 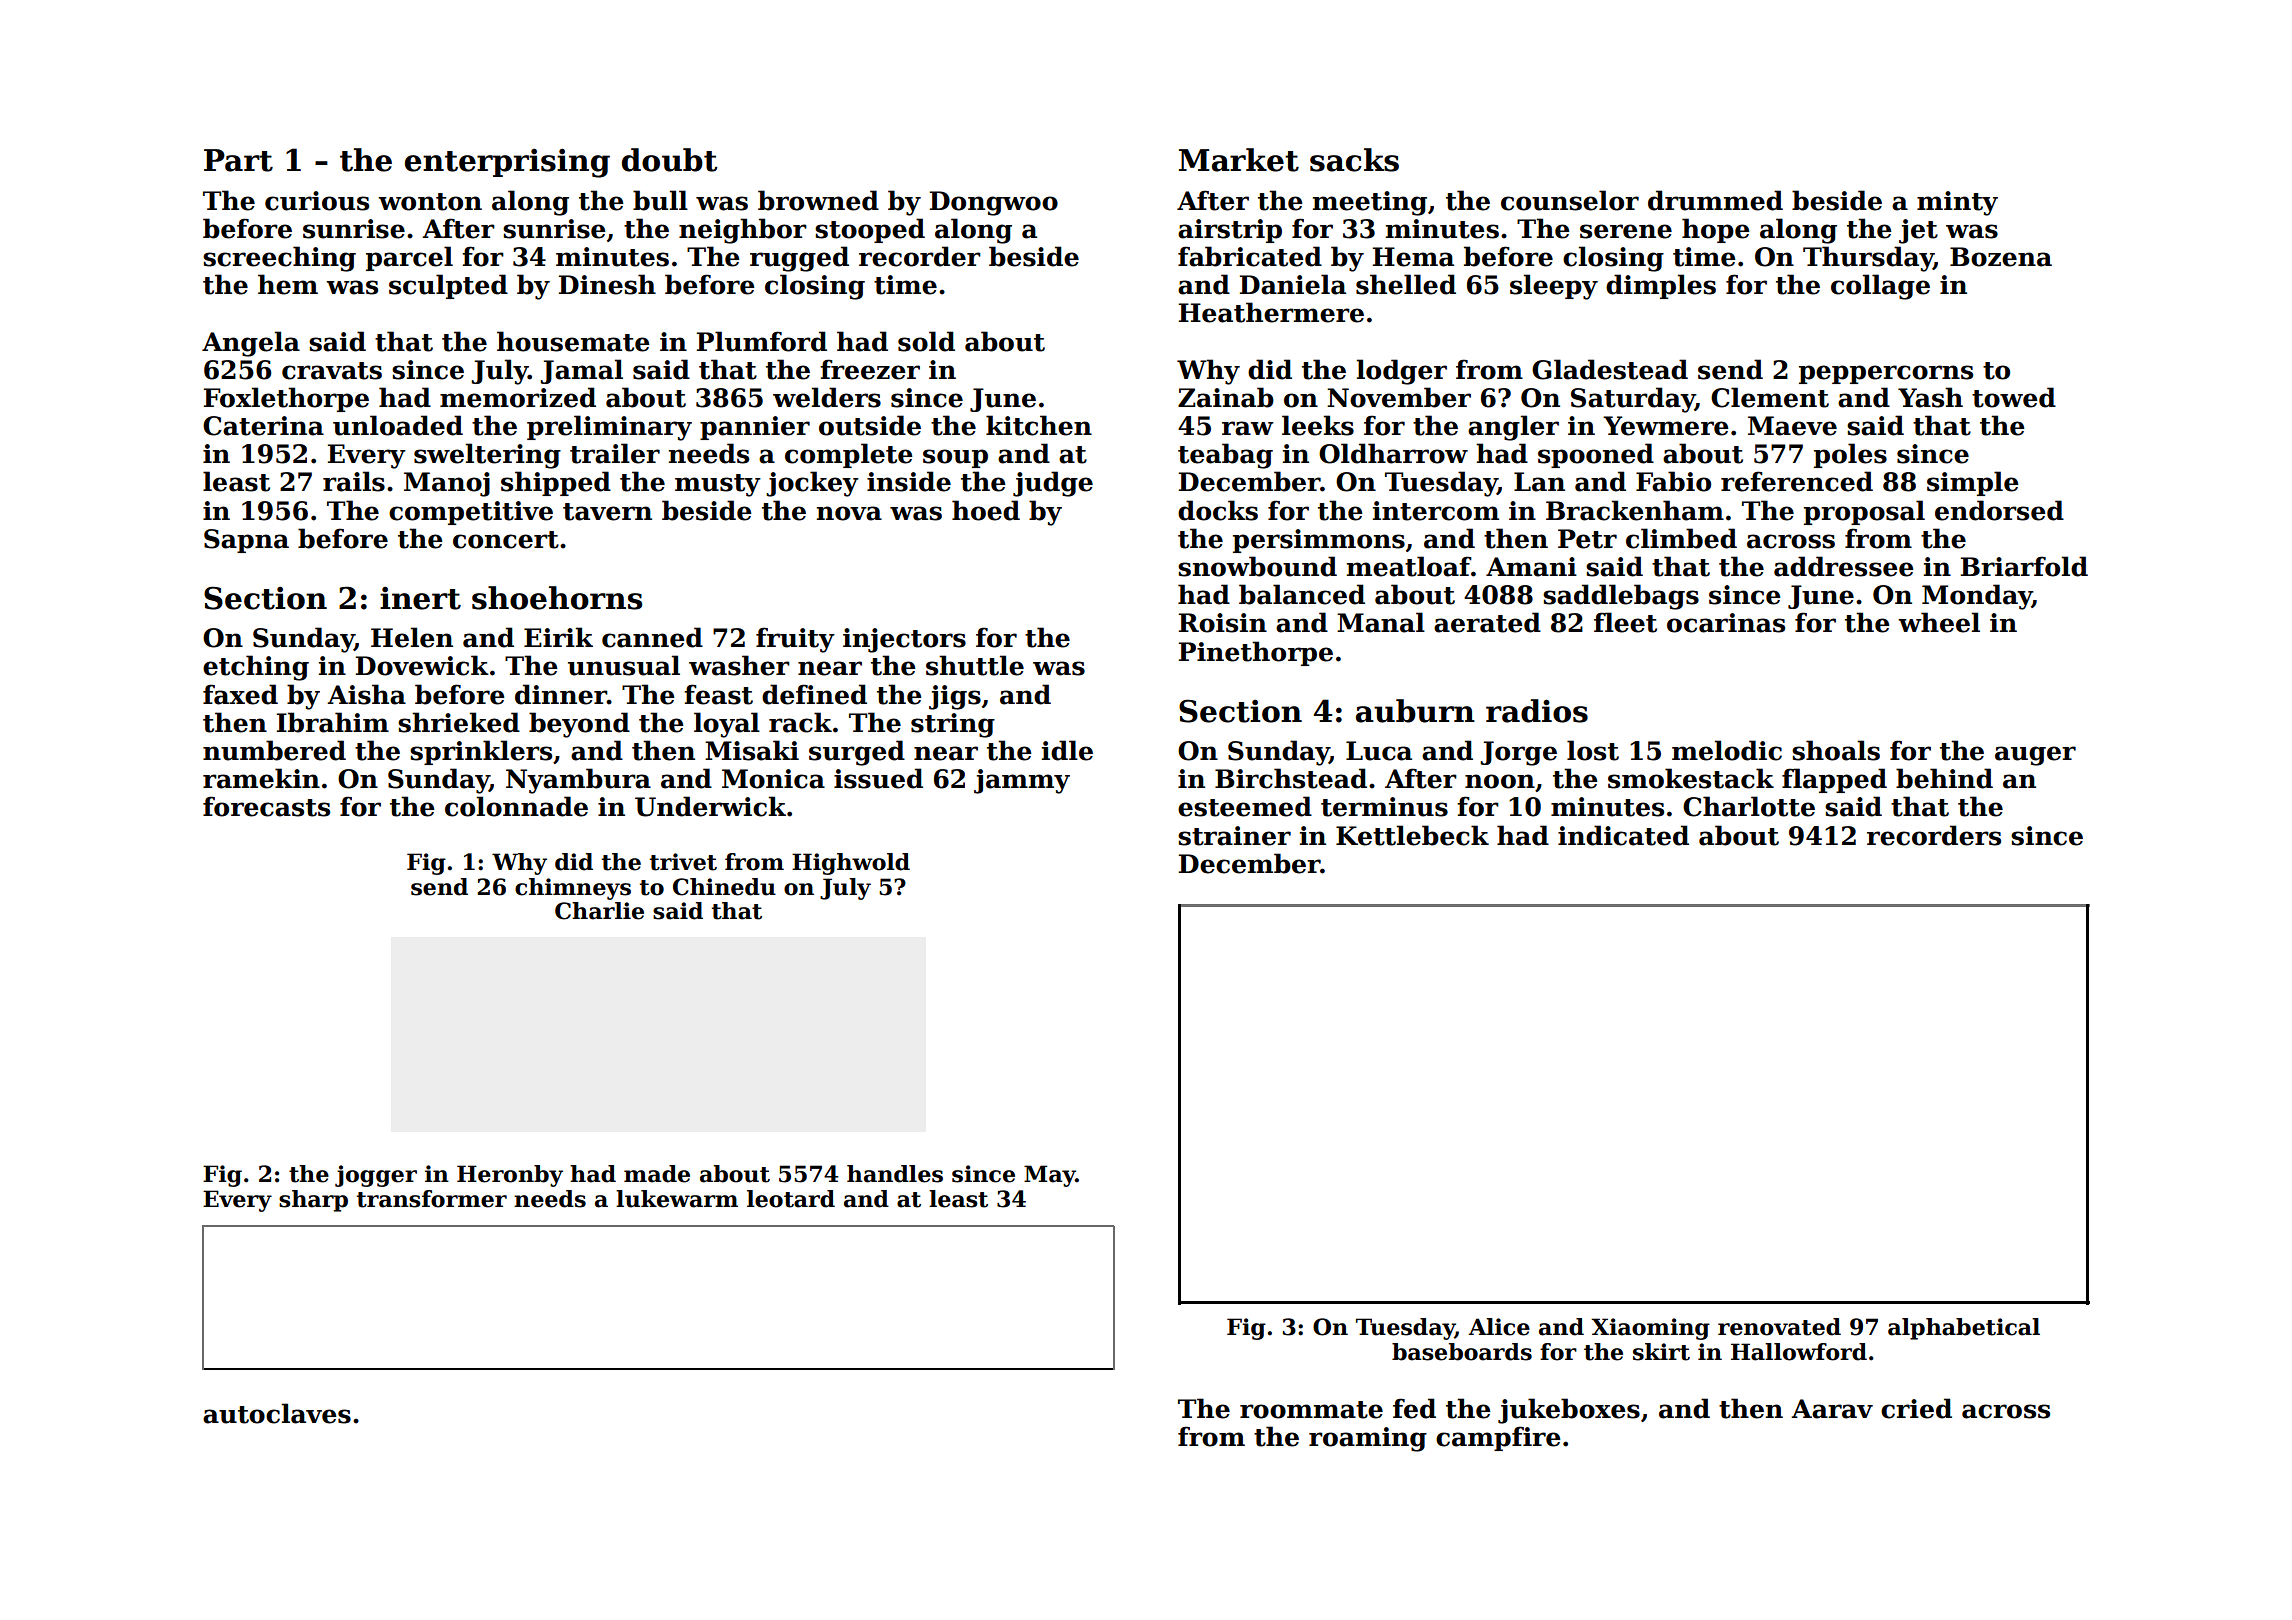 What do you see at coordinates (818, 200) in the image?
I see `browned` at bounding box center [818, 200].
